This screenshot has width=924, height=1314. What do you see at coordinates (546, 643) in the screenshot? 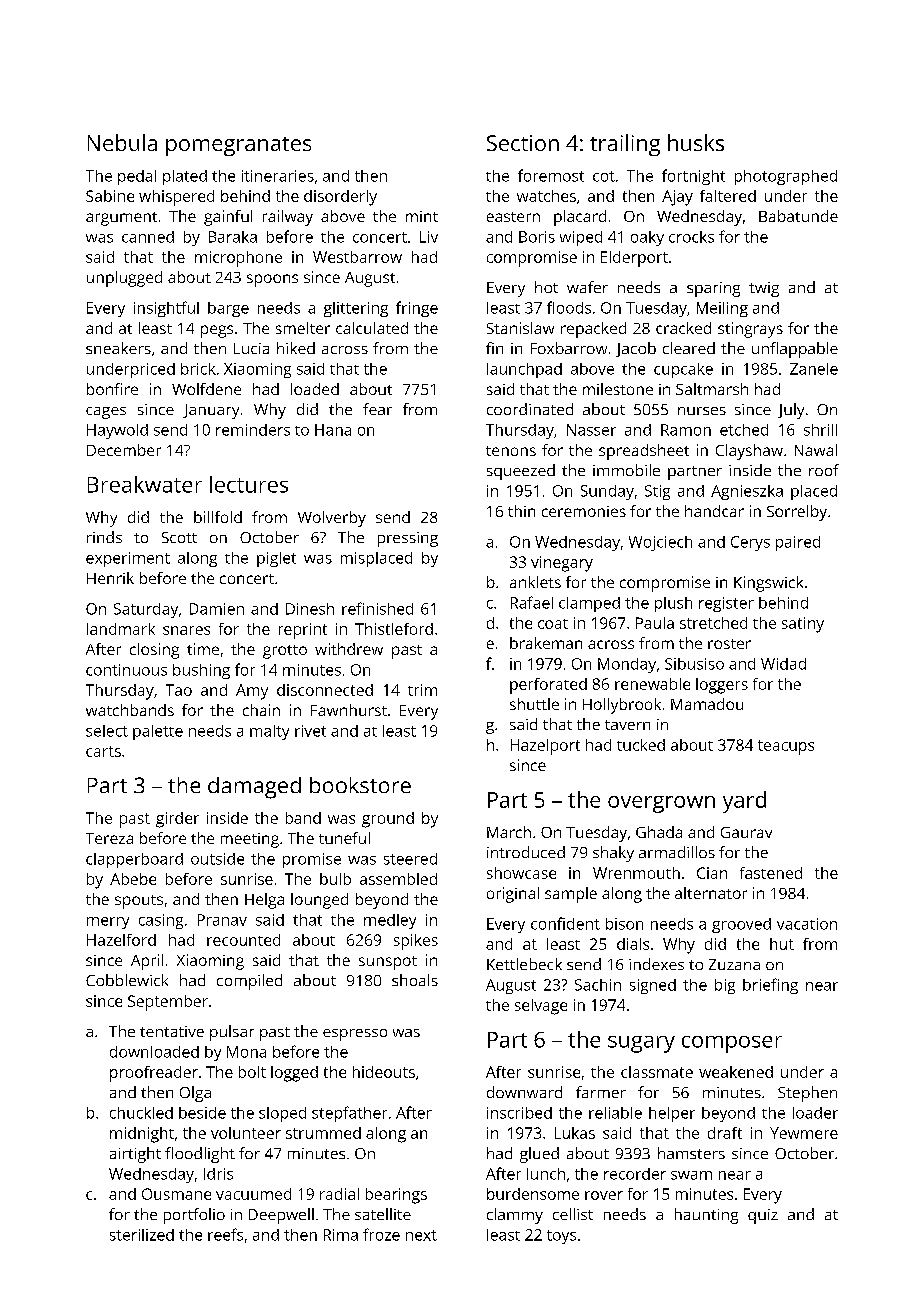
I see `brakeman` at bounding box center [546, 643].
